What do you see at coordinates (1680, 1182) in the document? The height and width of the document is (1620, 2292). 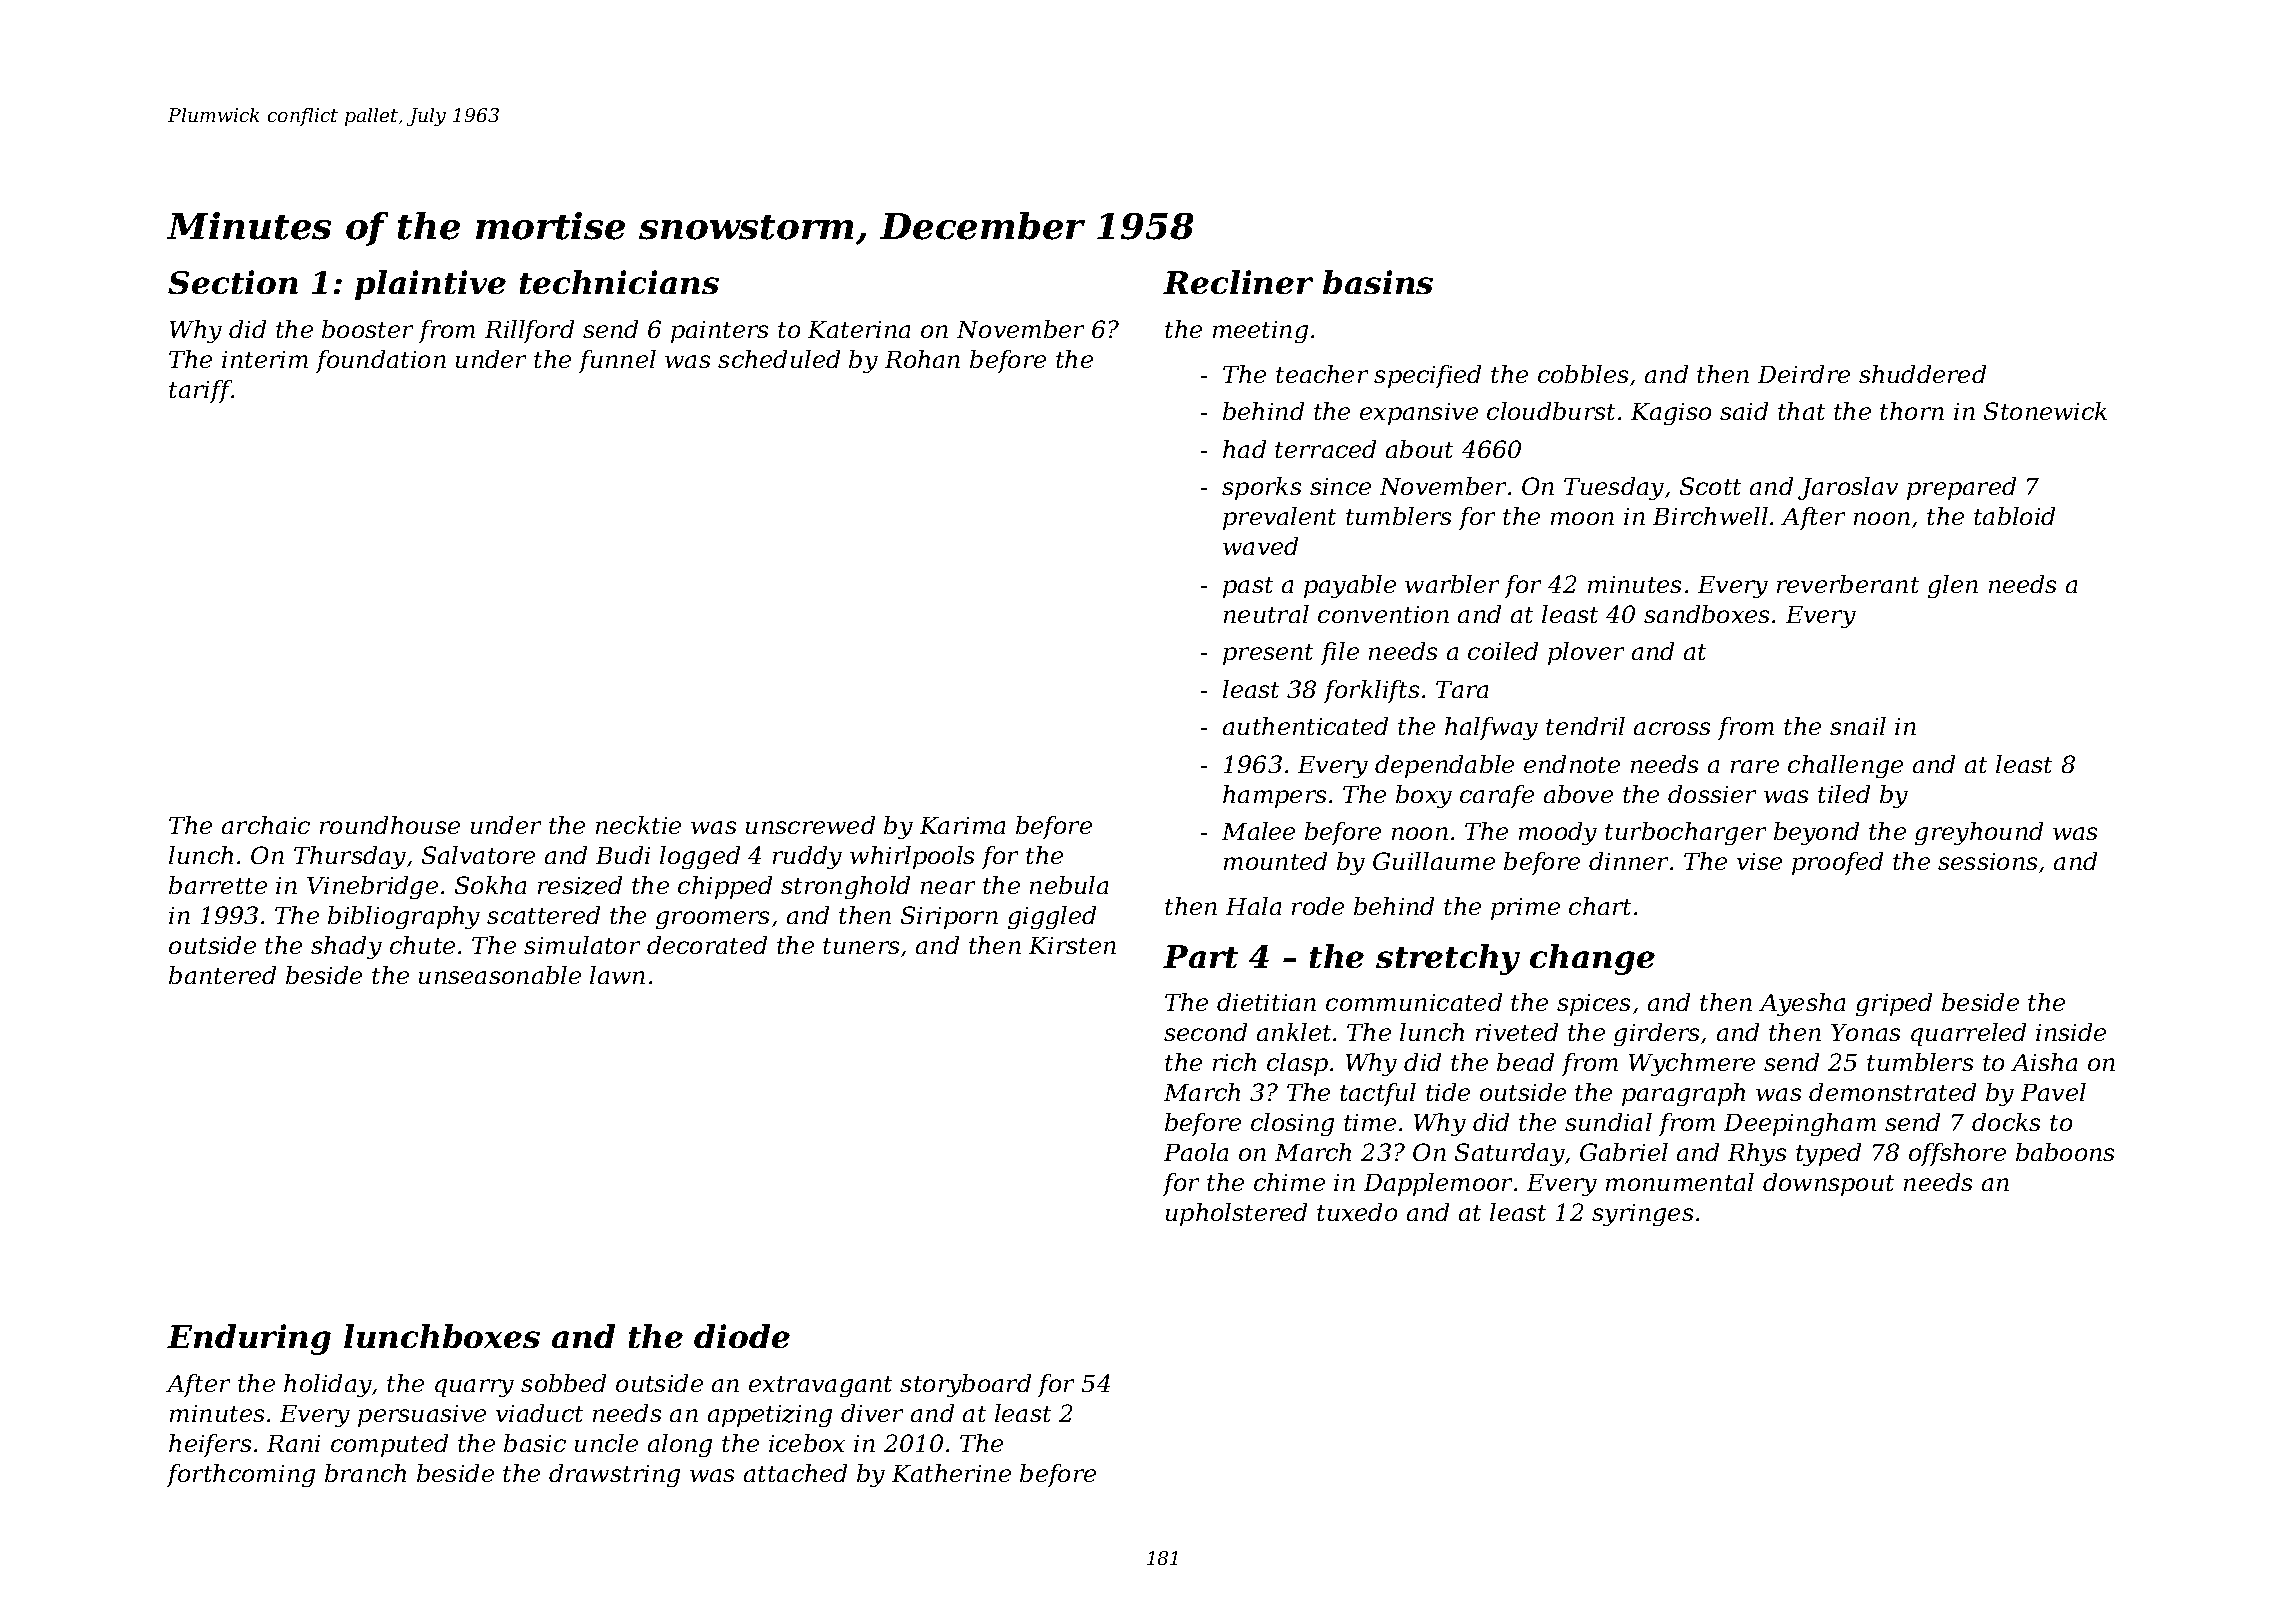 I see `monumental` at bounding box center [1680, 1182].
